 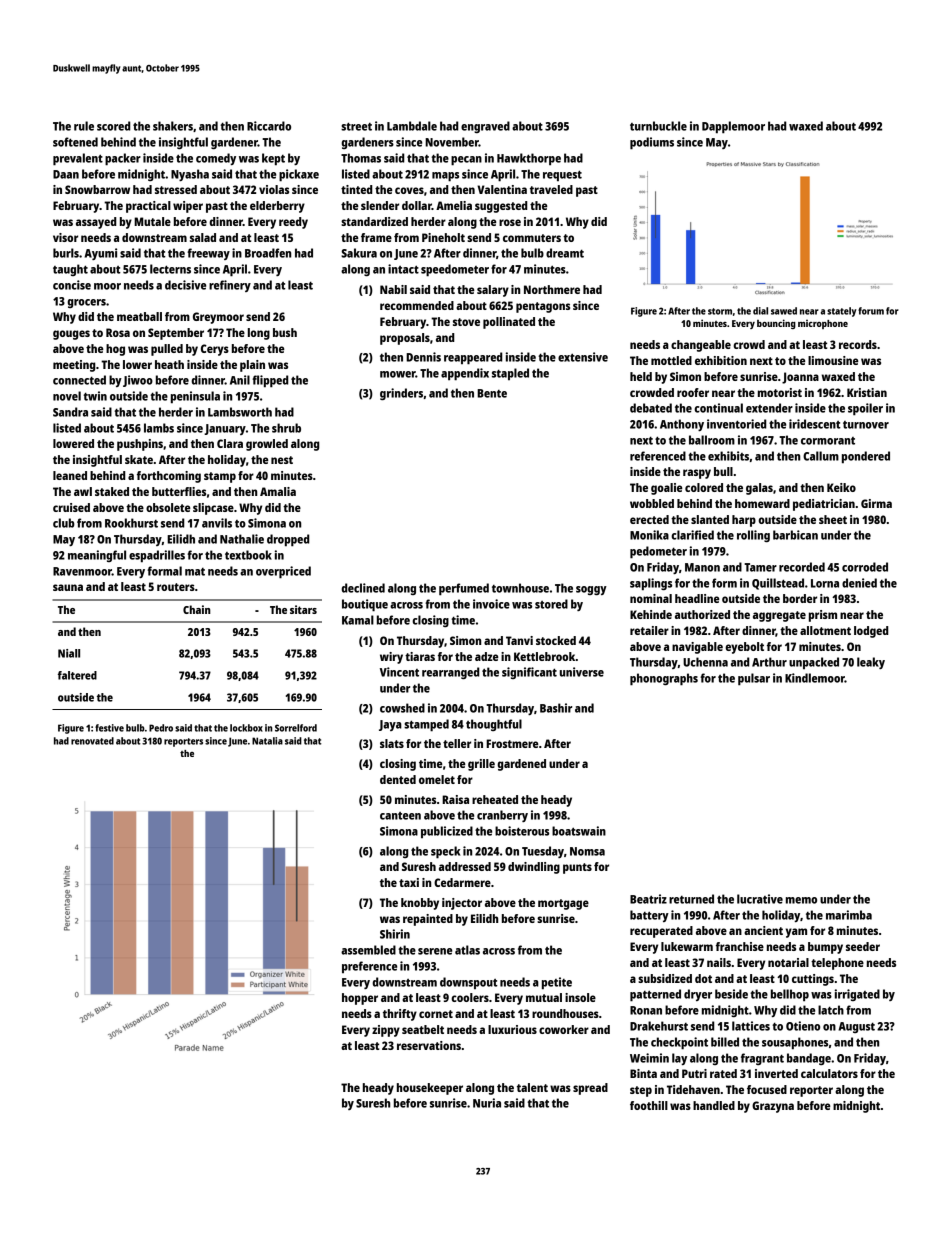 I want to click on hopper, so click(x=360, y=999).
